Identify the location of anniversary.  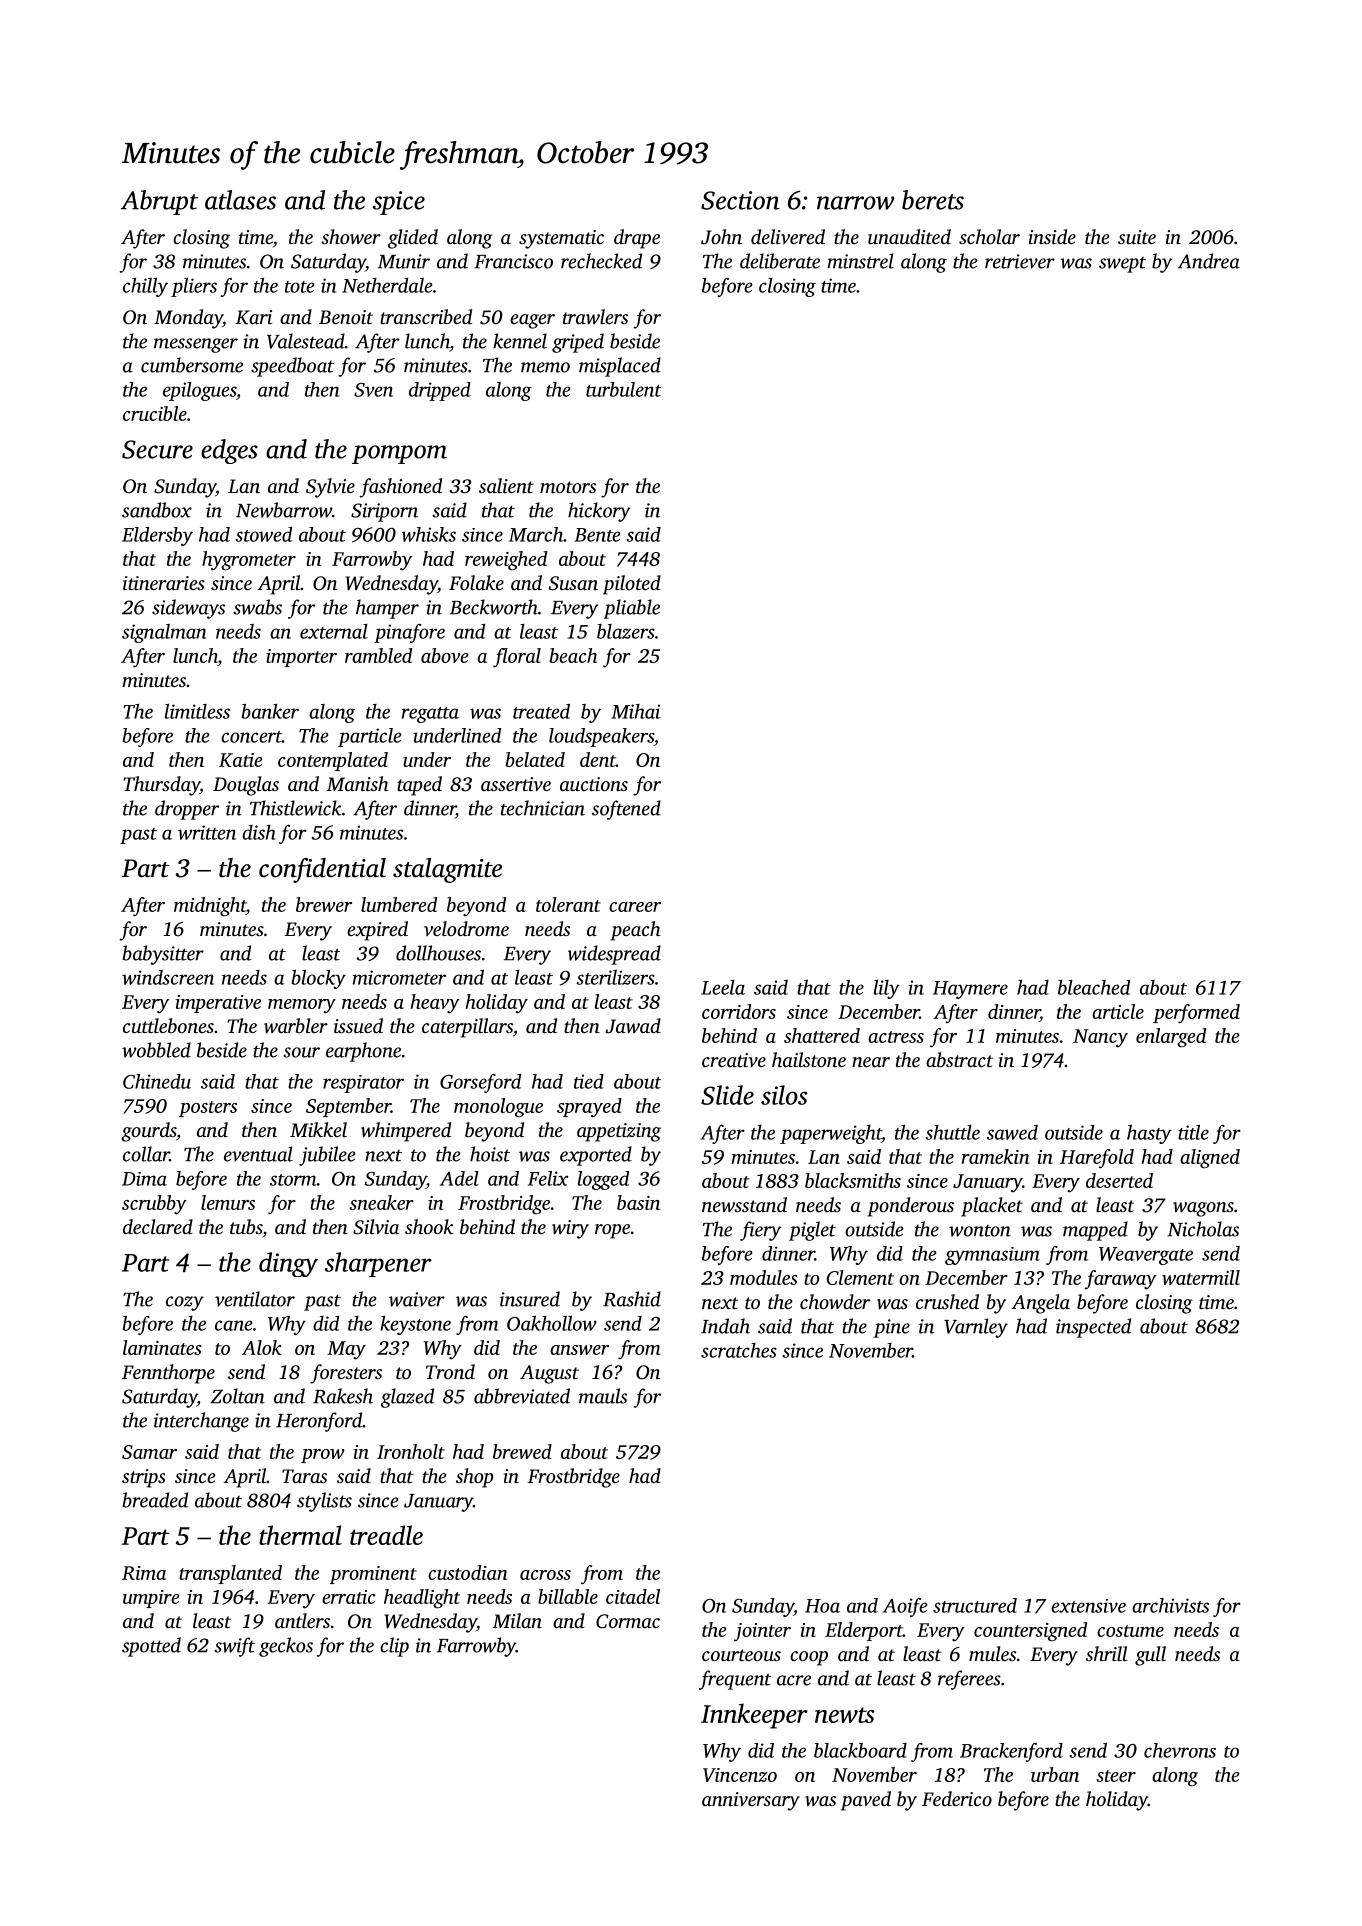
(751, 1801).
